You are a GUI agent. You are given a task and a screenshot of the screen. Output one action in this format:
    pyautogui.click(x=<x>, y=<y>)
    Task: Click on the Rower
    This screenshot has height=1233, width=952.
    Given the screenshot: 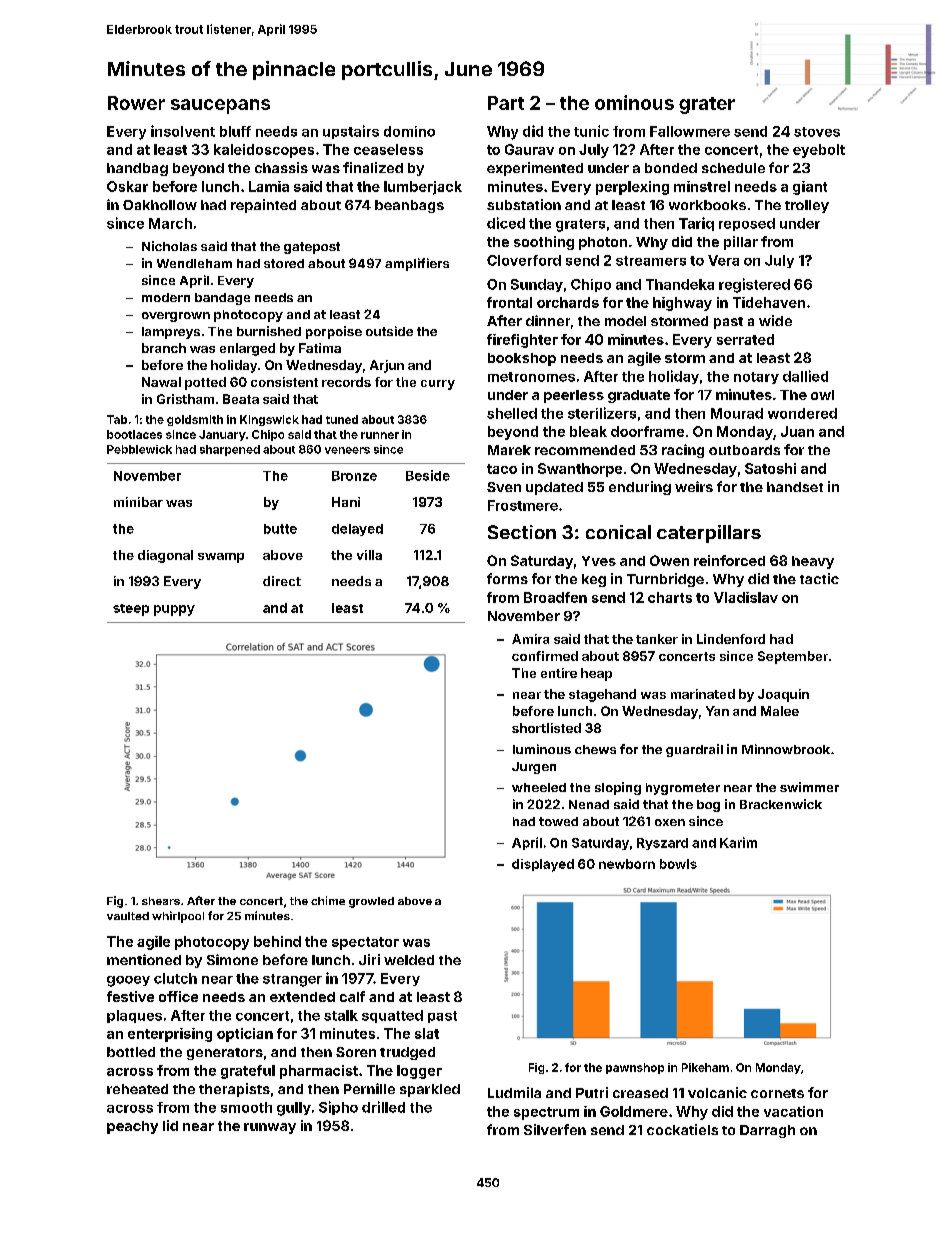 What is the action you would take?
    pyautogui.click(x=136, y=103)
